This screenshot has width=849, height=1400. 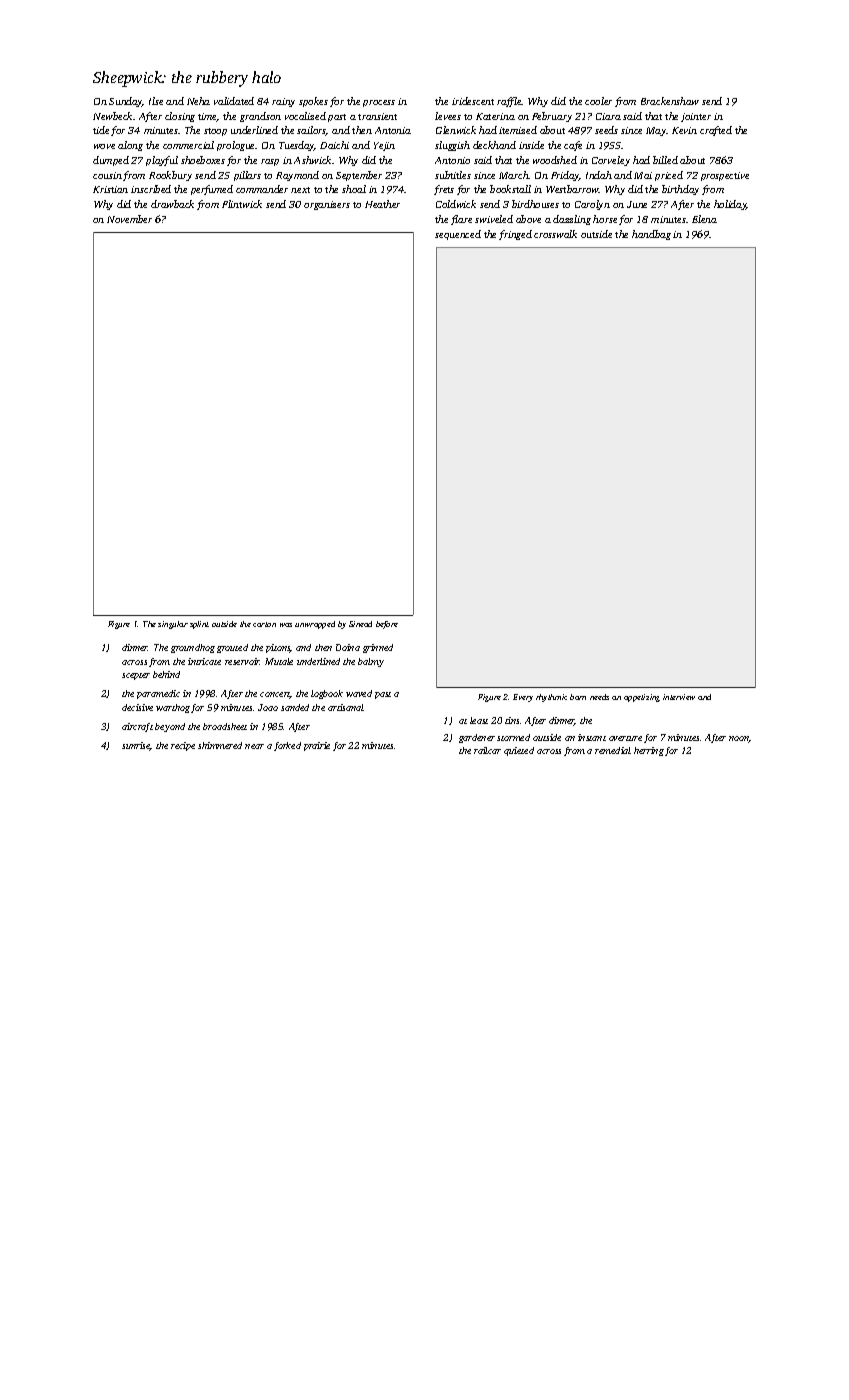 I want to click on Brackenshaw, so click(x=670, y=101).
